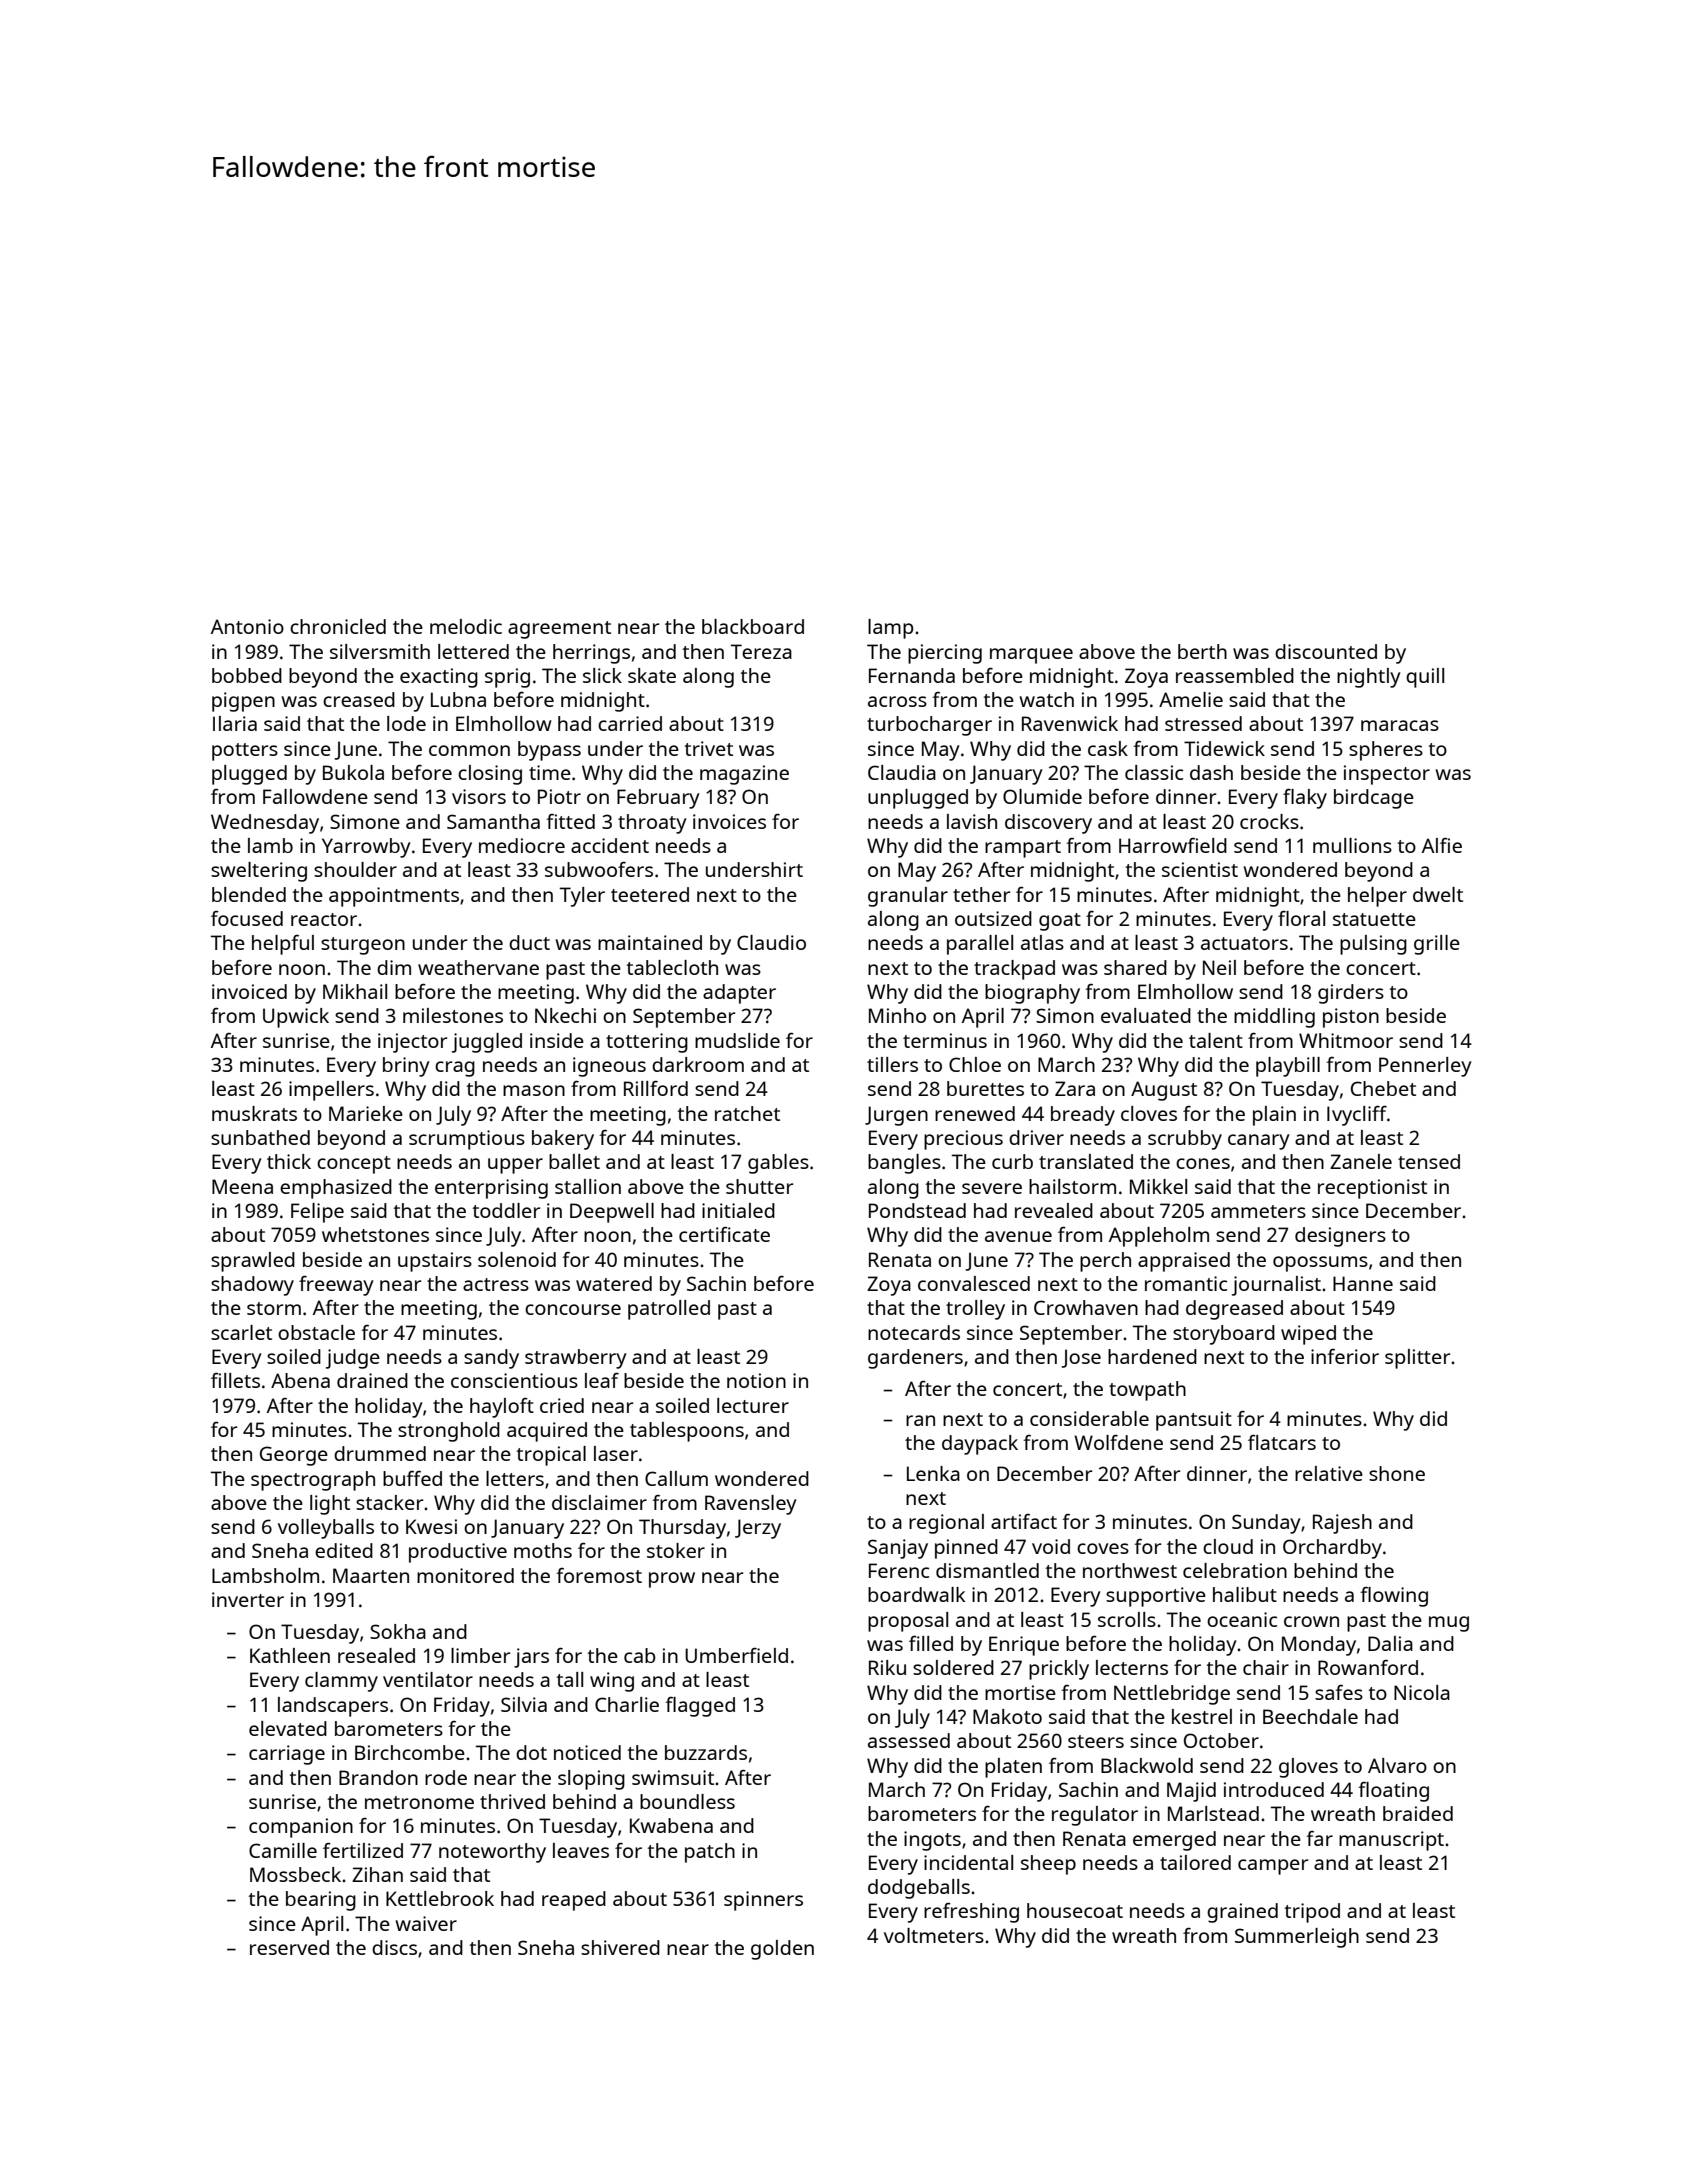 This document has width=1683, height=2178. What do you see at coordinates (1429, 1161) in the document?
I see `tensed` at bounding box center [1429, 1161].
